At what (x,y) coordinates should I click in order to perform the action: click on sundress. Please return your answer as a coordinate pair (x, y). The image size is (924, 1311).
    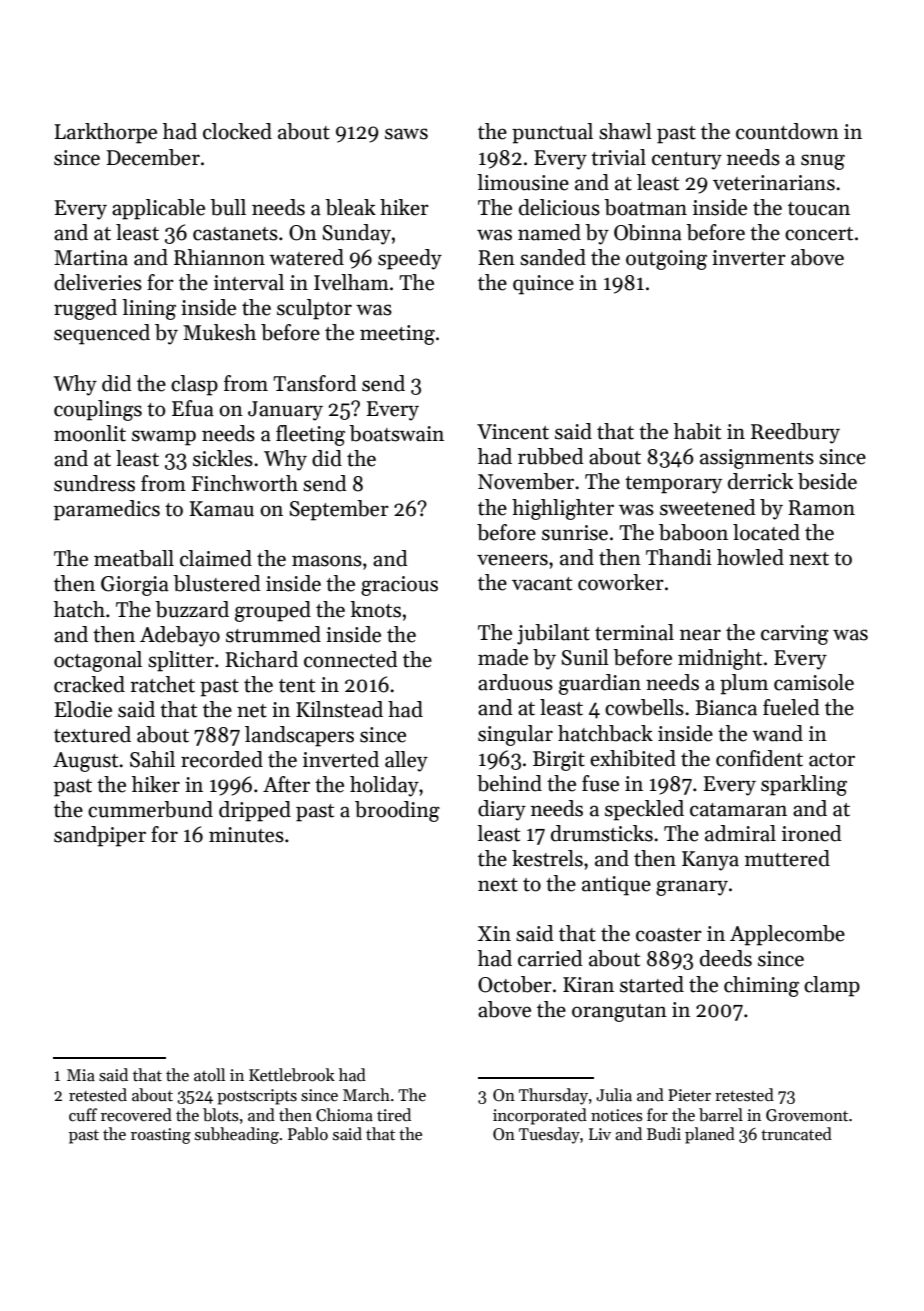
    Looking at the image, I should click on (94, 483).
